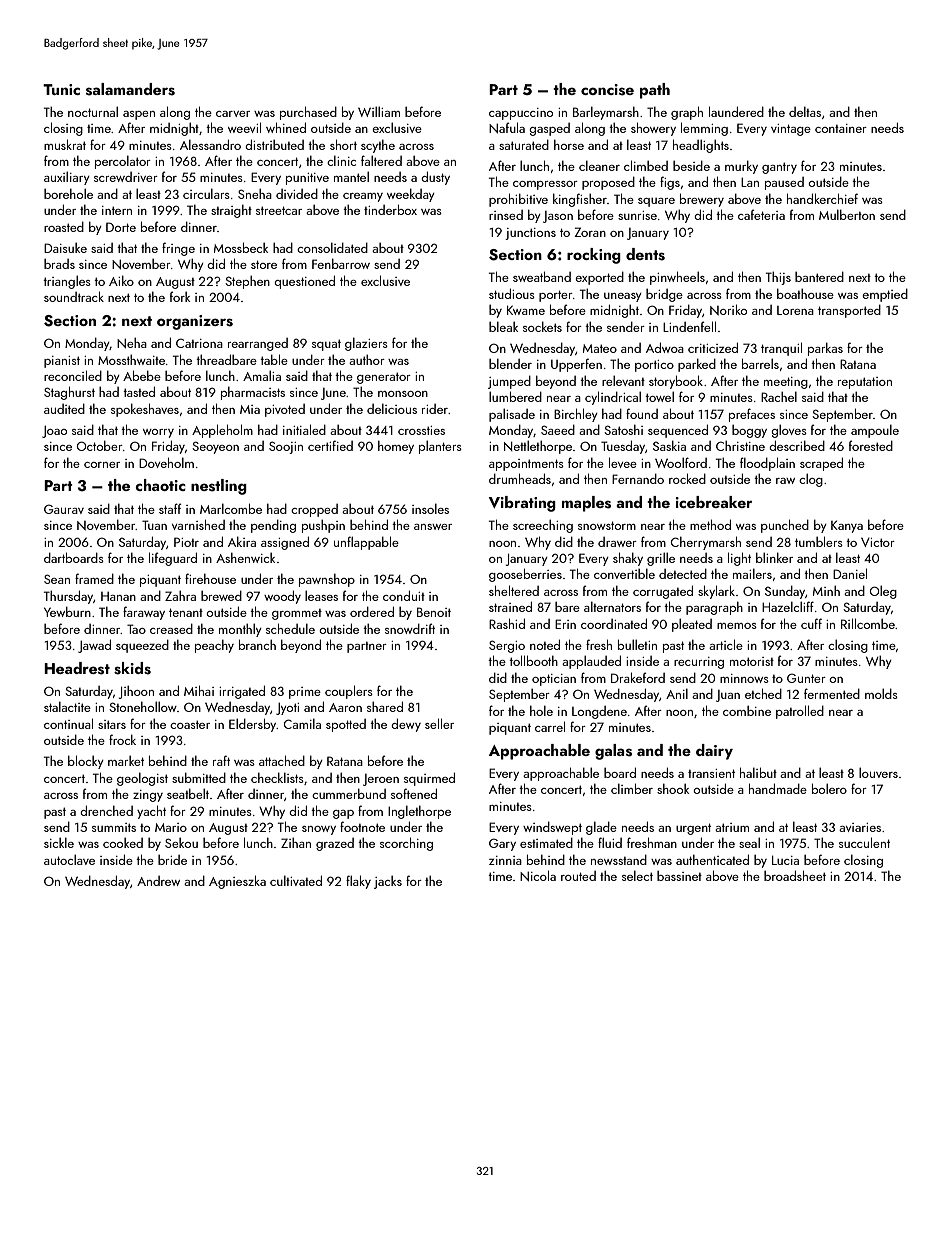  Describe the element at coordinates (522, 504) in the document. I see `Vibrating` at that location.
